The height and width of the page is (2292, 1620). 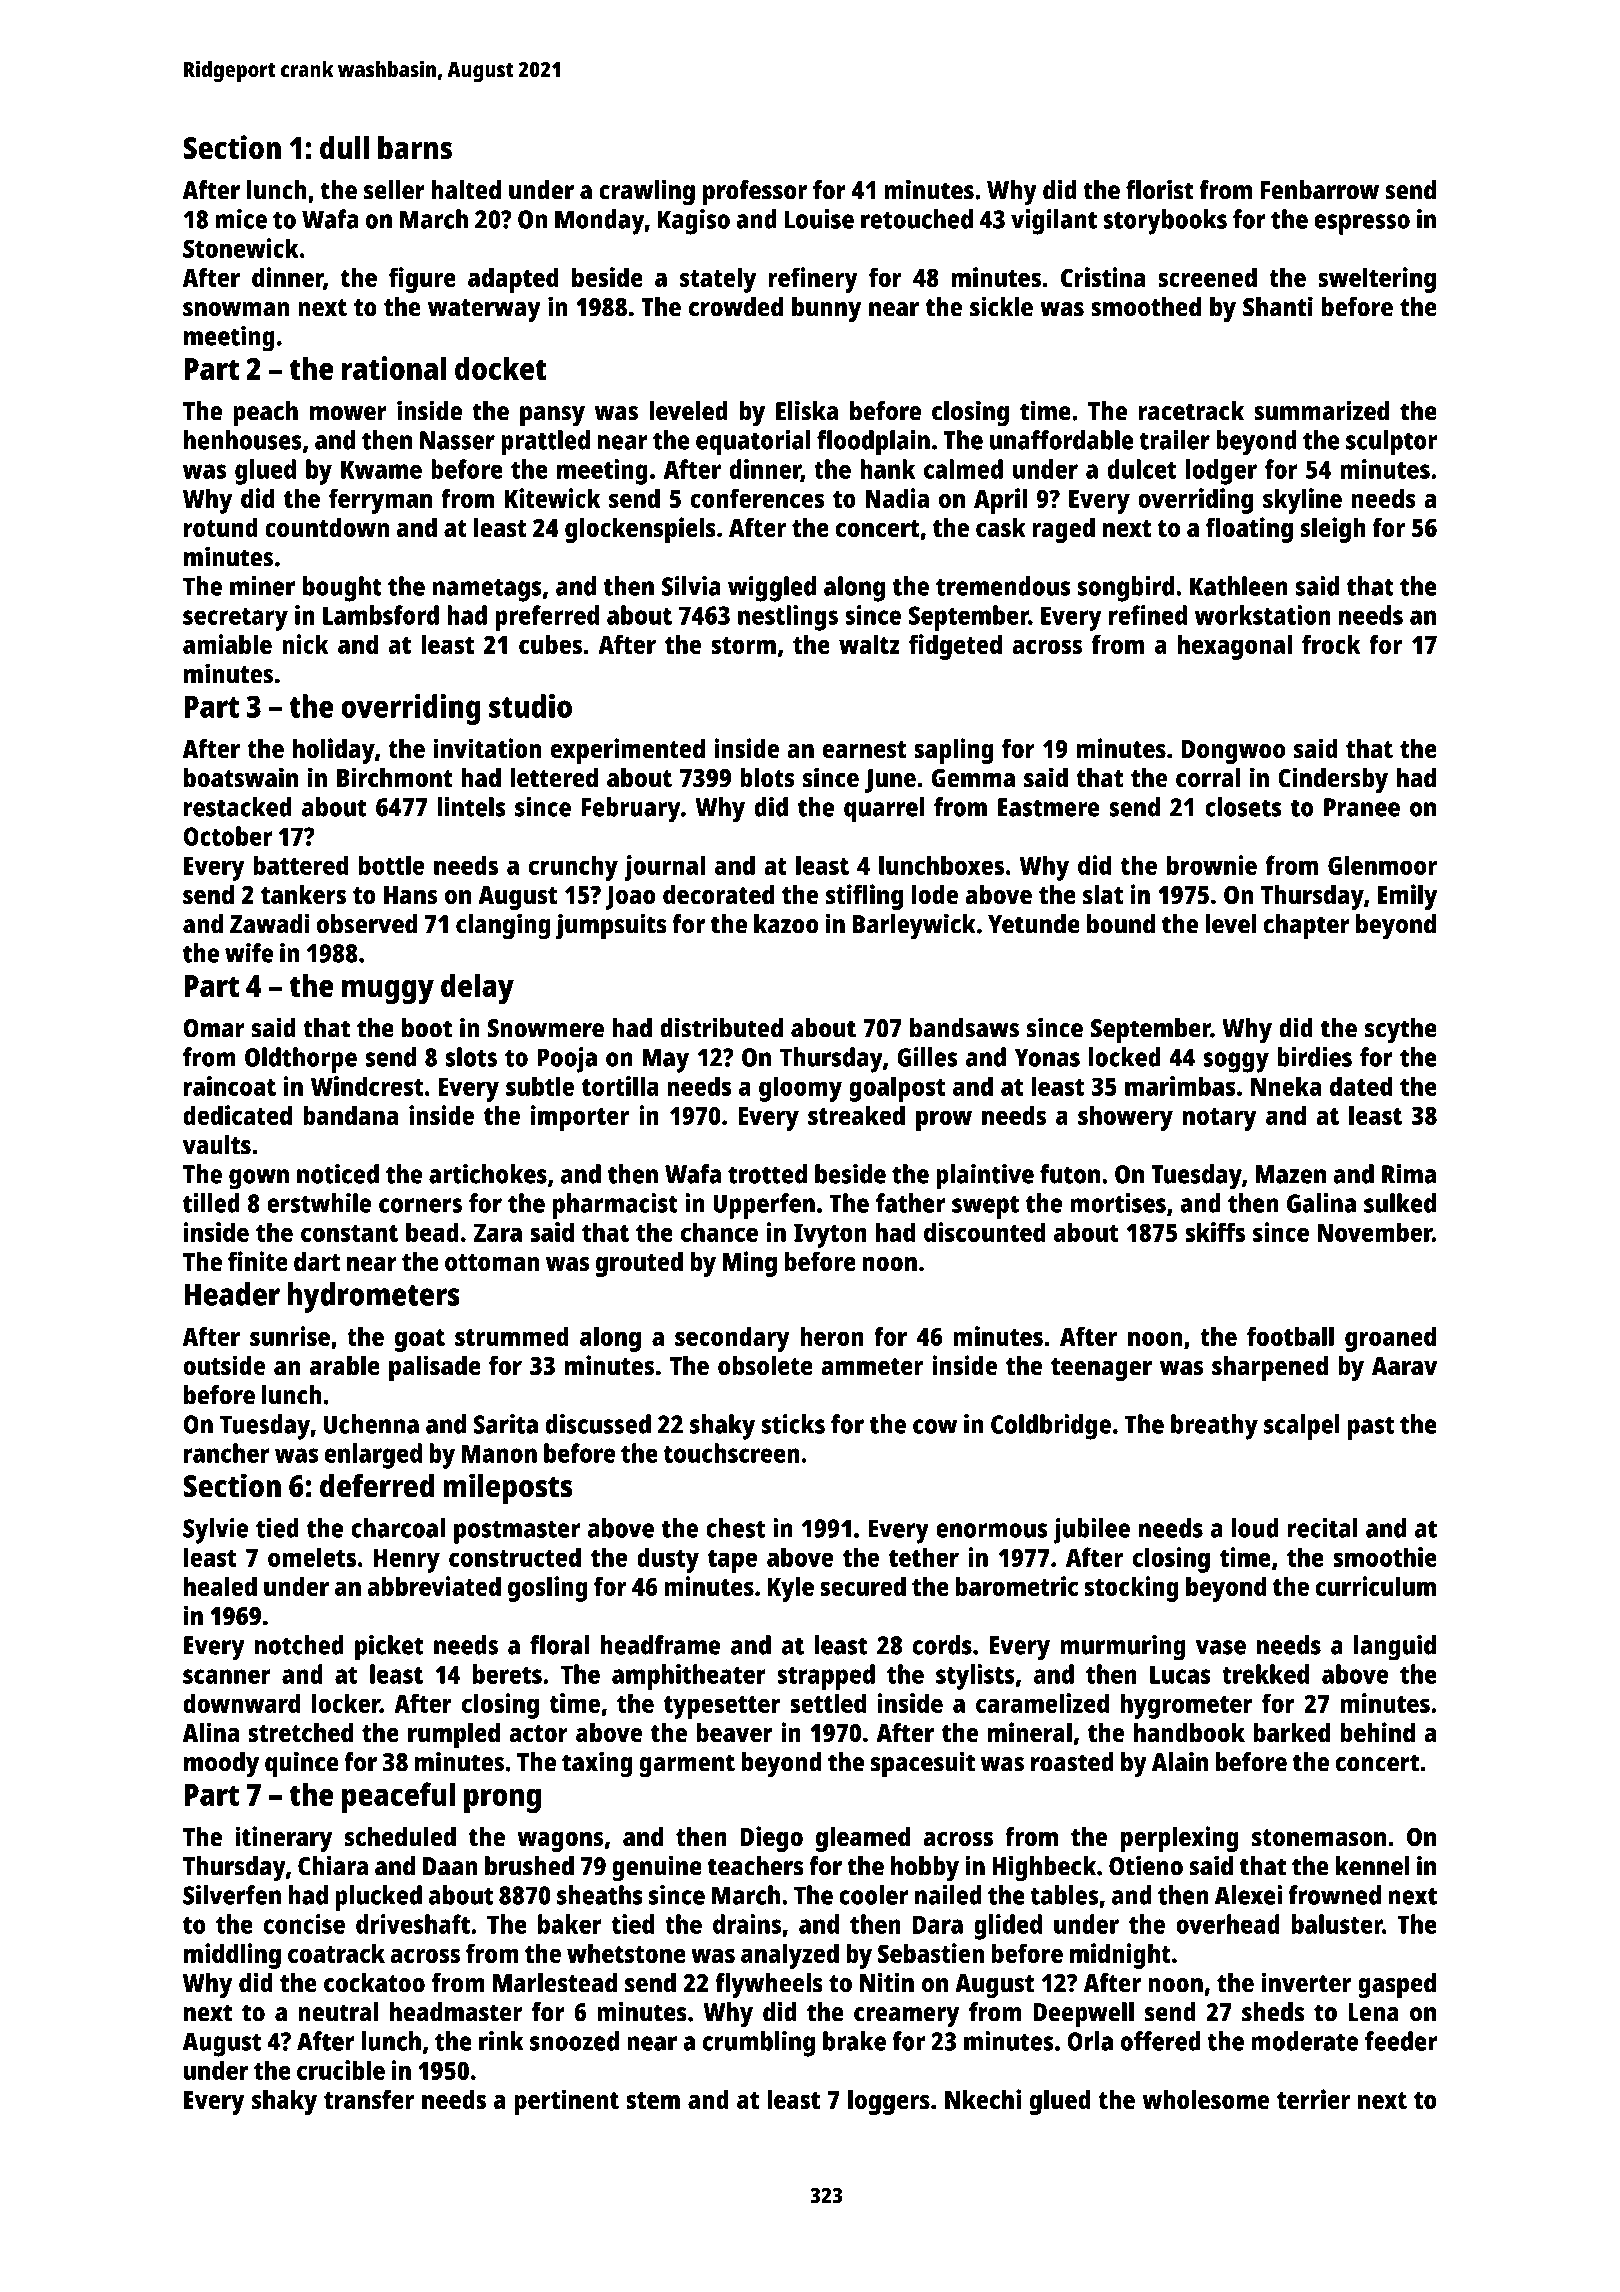 What do you see at coordinates (1148, 615) in the page?
I see `refined` at bounding box center [1148, 615].
